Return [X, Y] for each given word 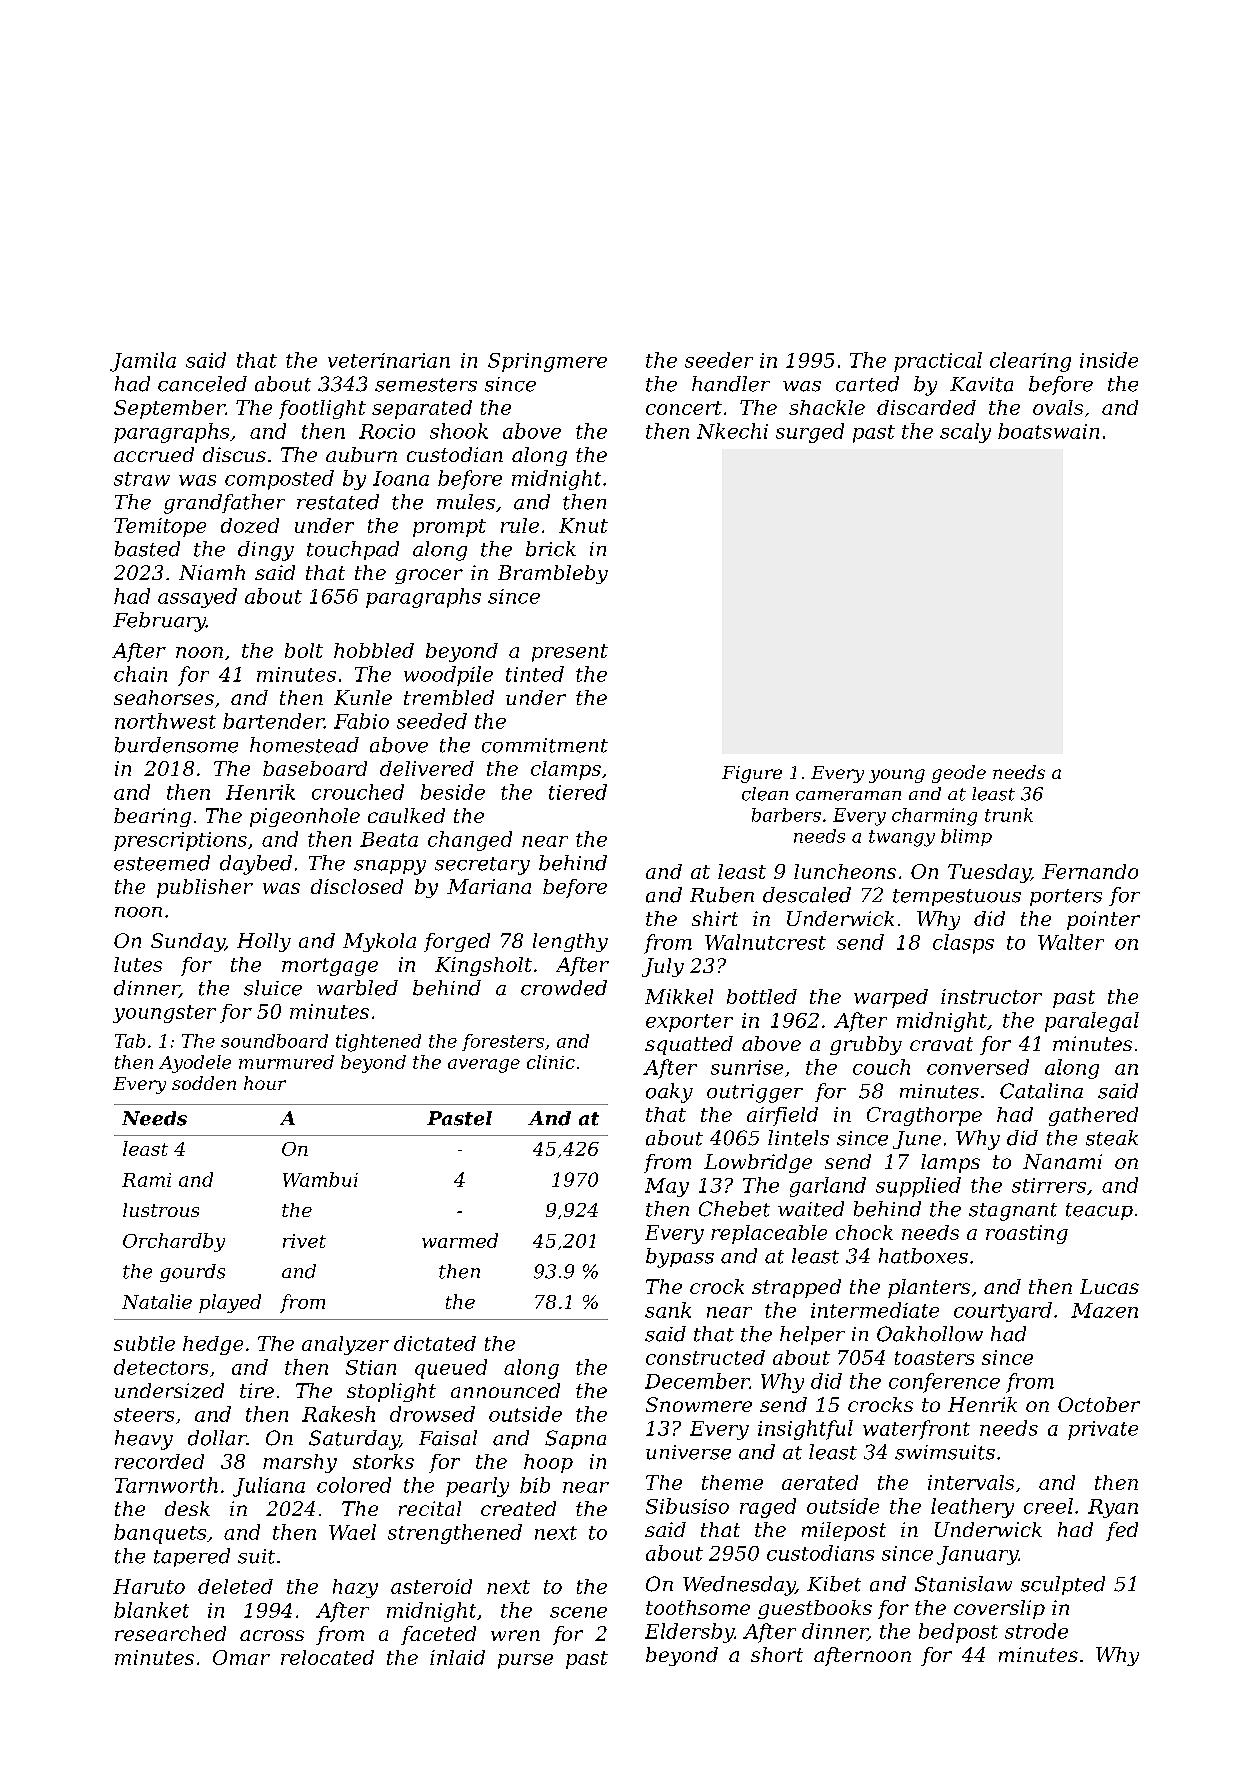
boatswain [1048, 431]
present [570, 653]
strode [1036, 1631]
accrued [154, 454]
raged [768, 1508]
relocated [327, 1657]
